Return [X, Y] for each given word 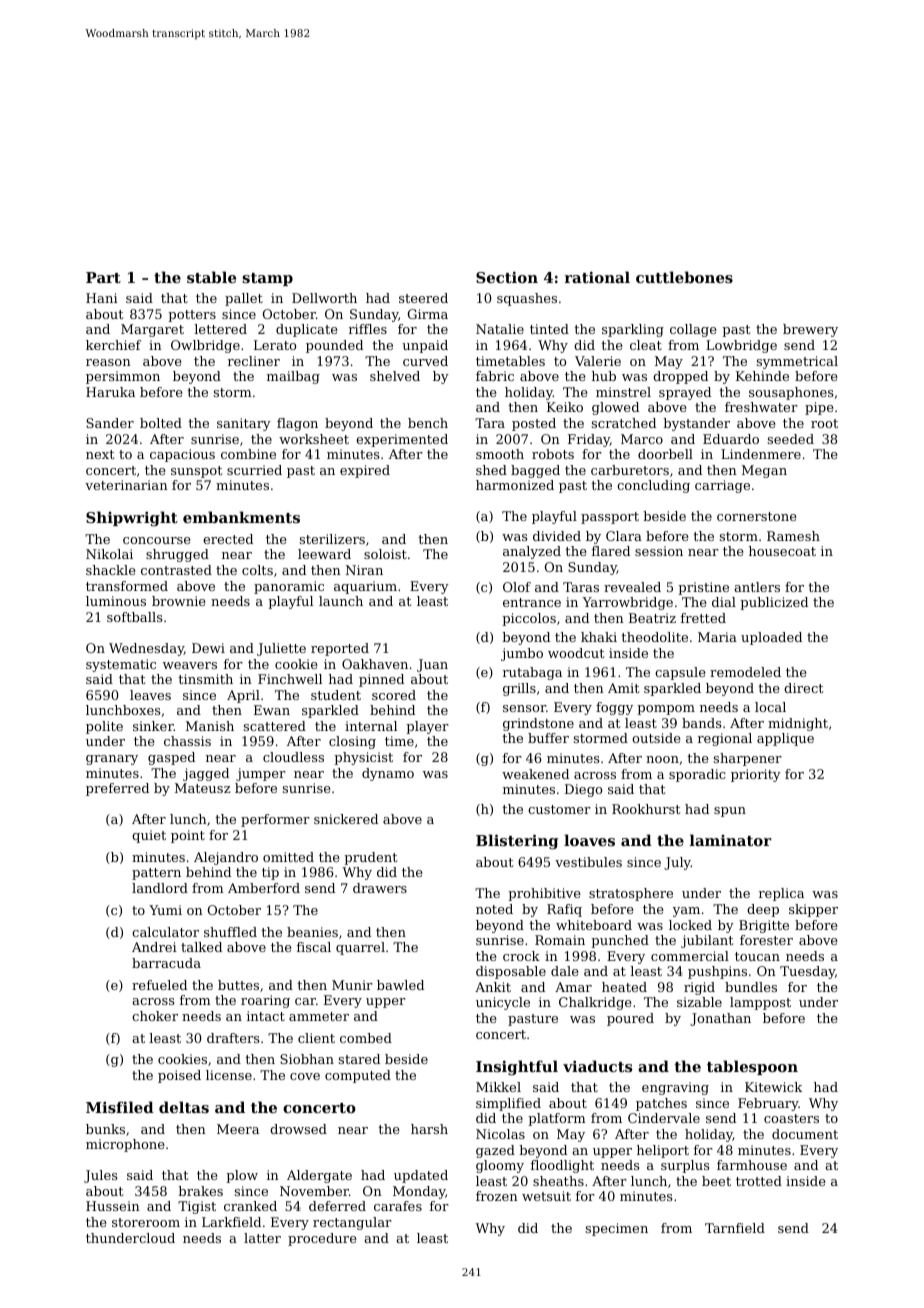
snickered [346, 819]
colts [257, 570]
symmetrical [797, 362]
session [659, 551]
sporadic [697, 775]
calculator [165, 932]
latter [262, 1238]
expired [365, 471]
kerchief [113, 345]
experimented [402, 440]
